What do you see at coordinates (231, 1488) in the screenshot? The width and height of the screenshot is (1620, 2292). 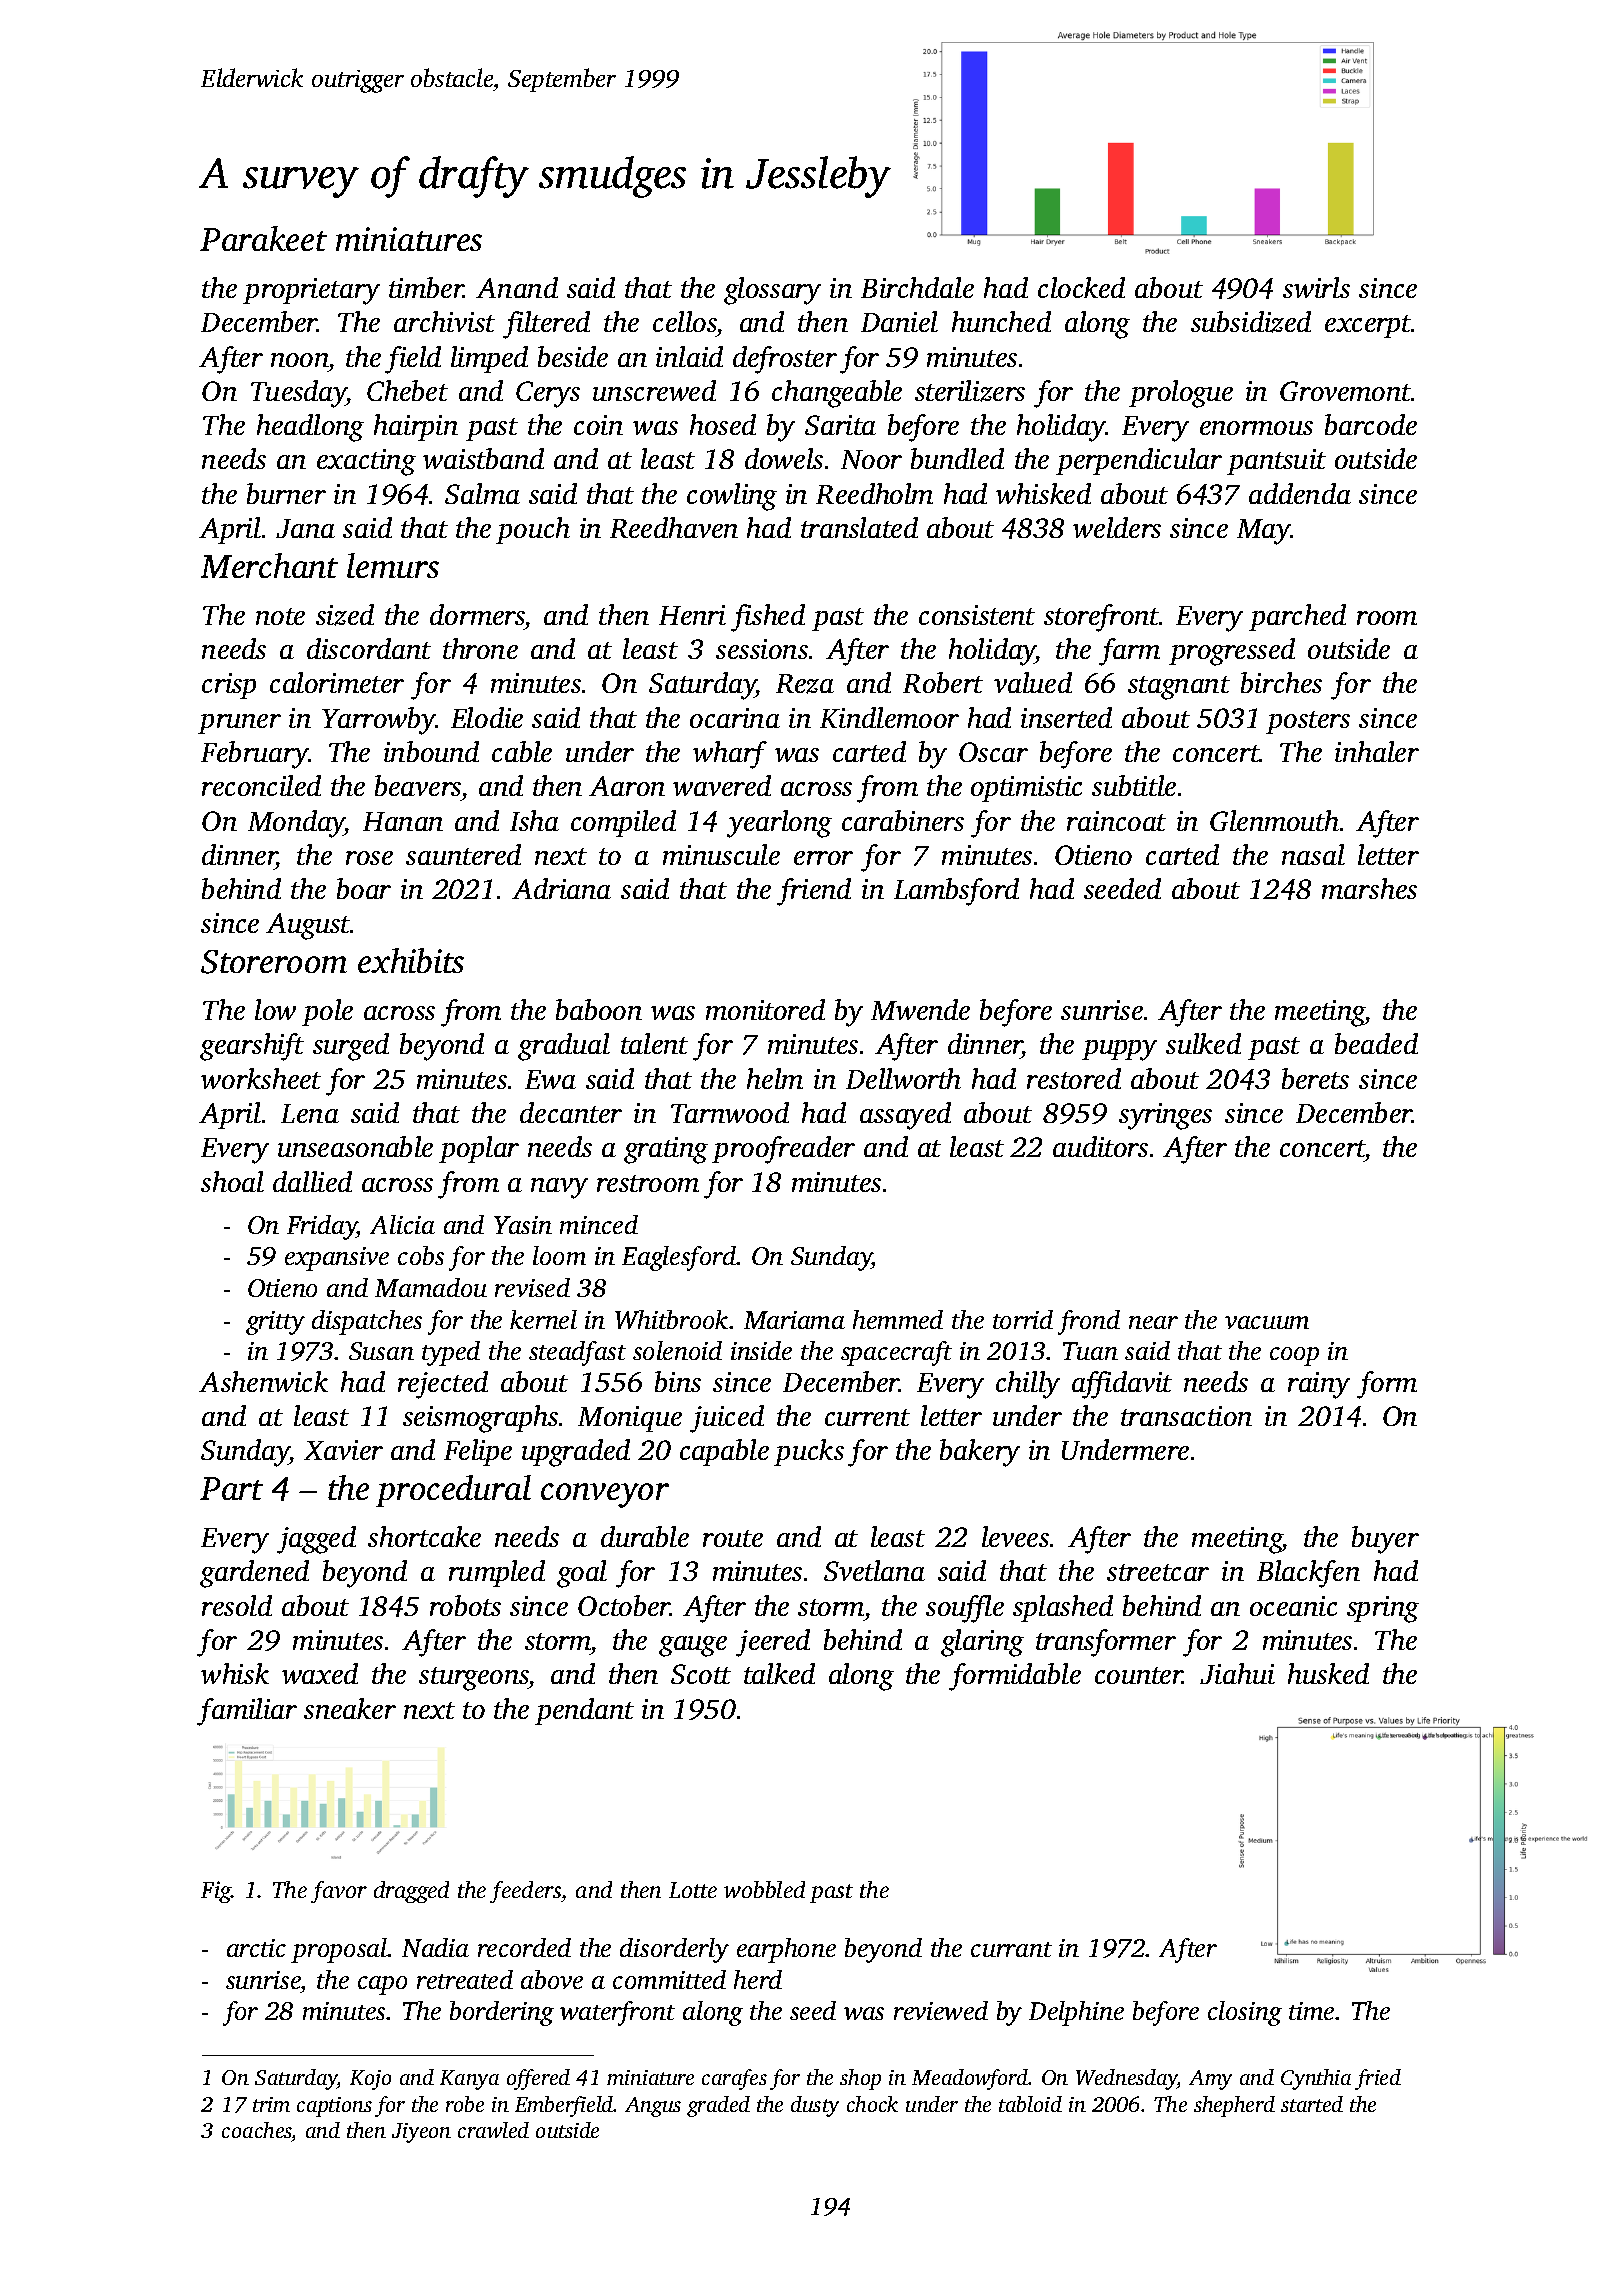 I see `Part` at bounding box center [231, 1488].
